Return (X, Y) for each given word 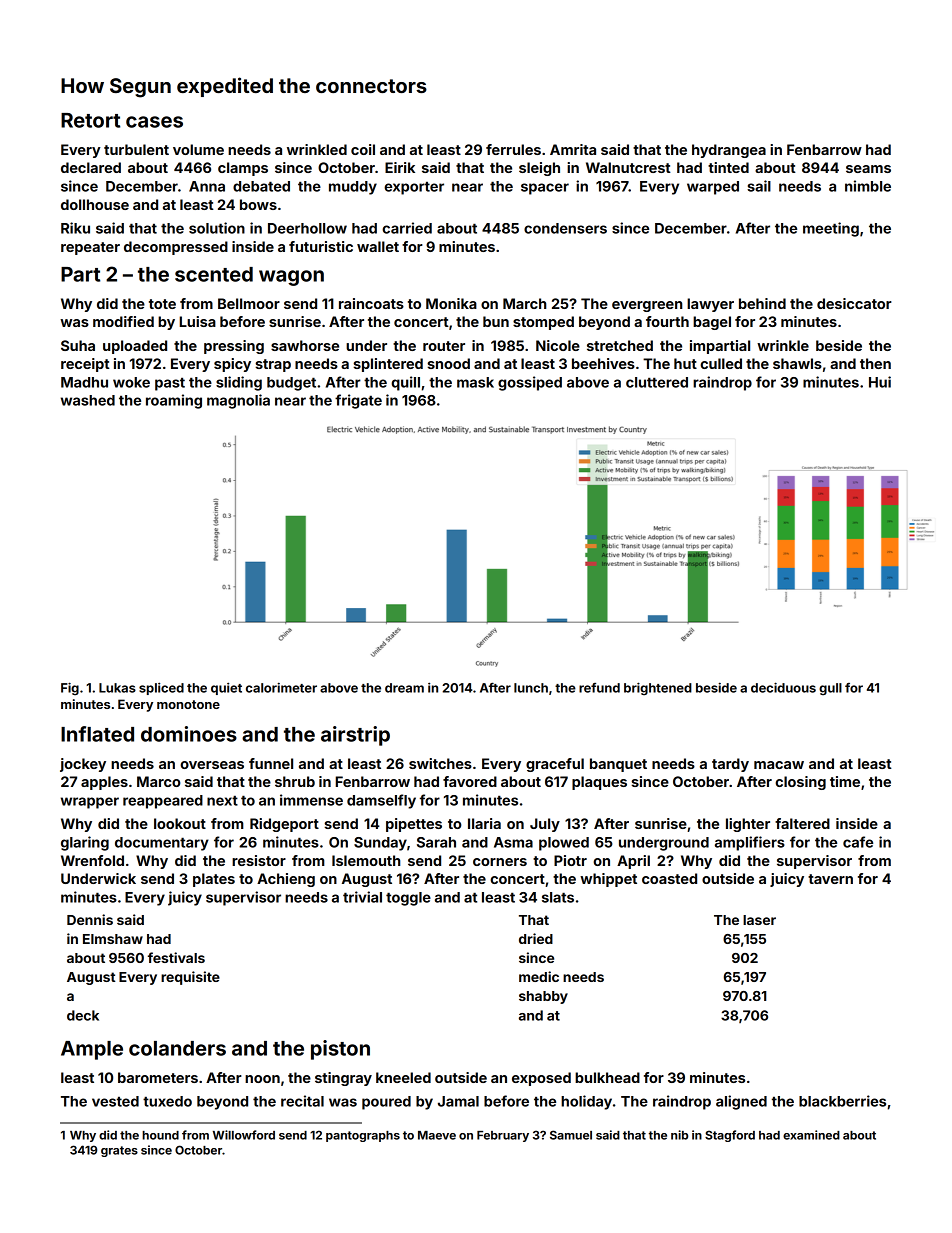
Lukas (117, 688)
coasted (669, 878)
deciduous (783, 687)
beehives (603, 363)
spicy (232, 365)
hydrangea (729, 151)
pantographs (363, 1136)
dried (536, 938)
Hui (880, 382)
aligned (741, 1102)
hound (160, 1135)
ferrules (513, 149)
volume (198, 149)
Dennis (90, 919)
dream (404, 688)
